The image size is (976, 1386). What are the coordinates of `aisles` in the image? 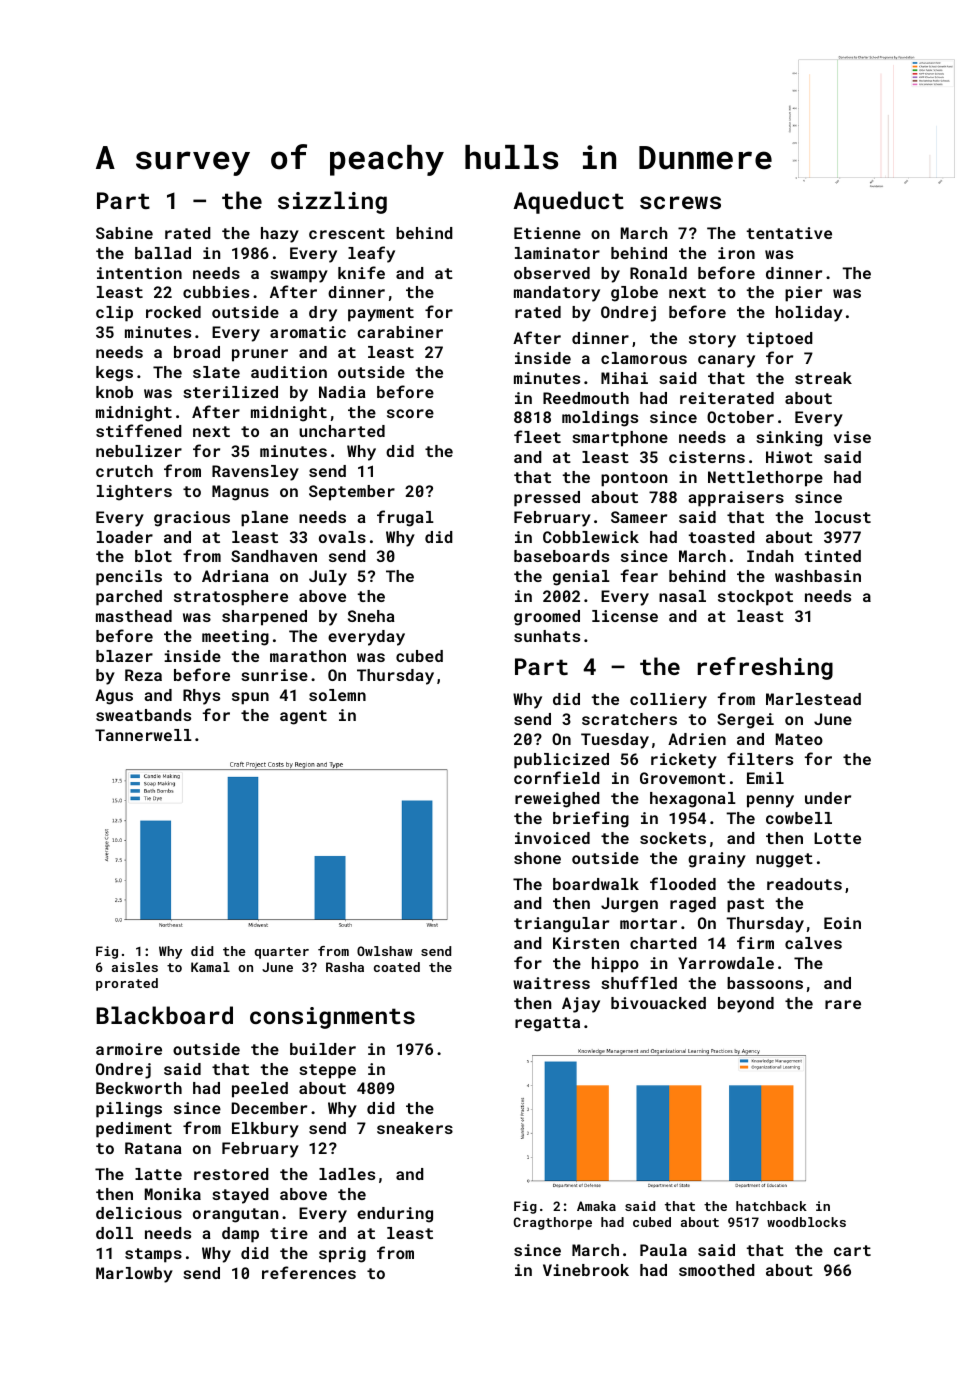 It's located at (135, 967).
